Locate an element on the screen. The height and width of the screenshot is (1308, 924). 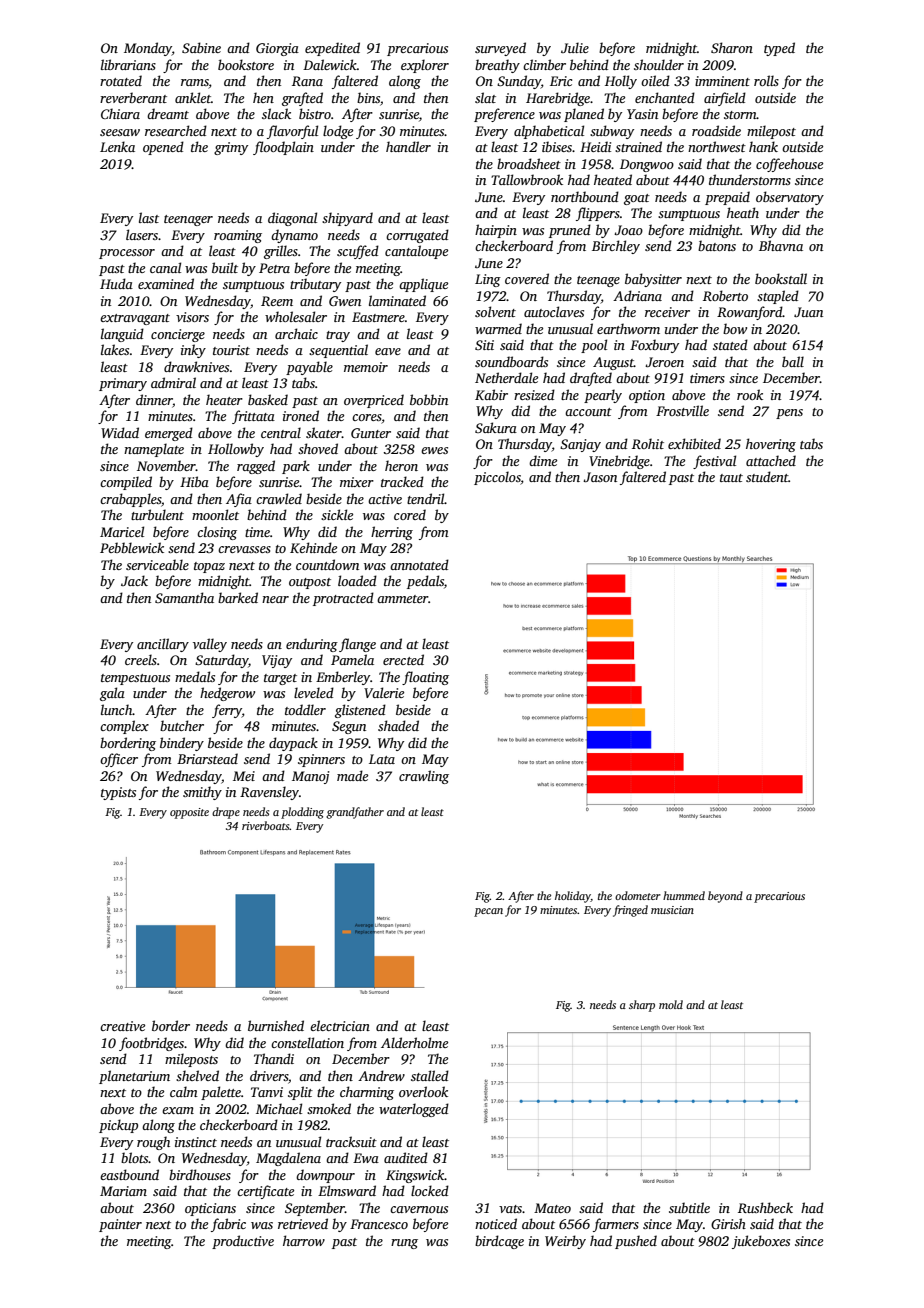
annotated is located at coordinates (419, 564).
